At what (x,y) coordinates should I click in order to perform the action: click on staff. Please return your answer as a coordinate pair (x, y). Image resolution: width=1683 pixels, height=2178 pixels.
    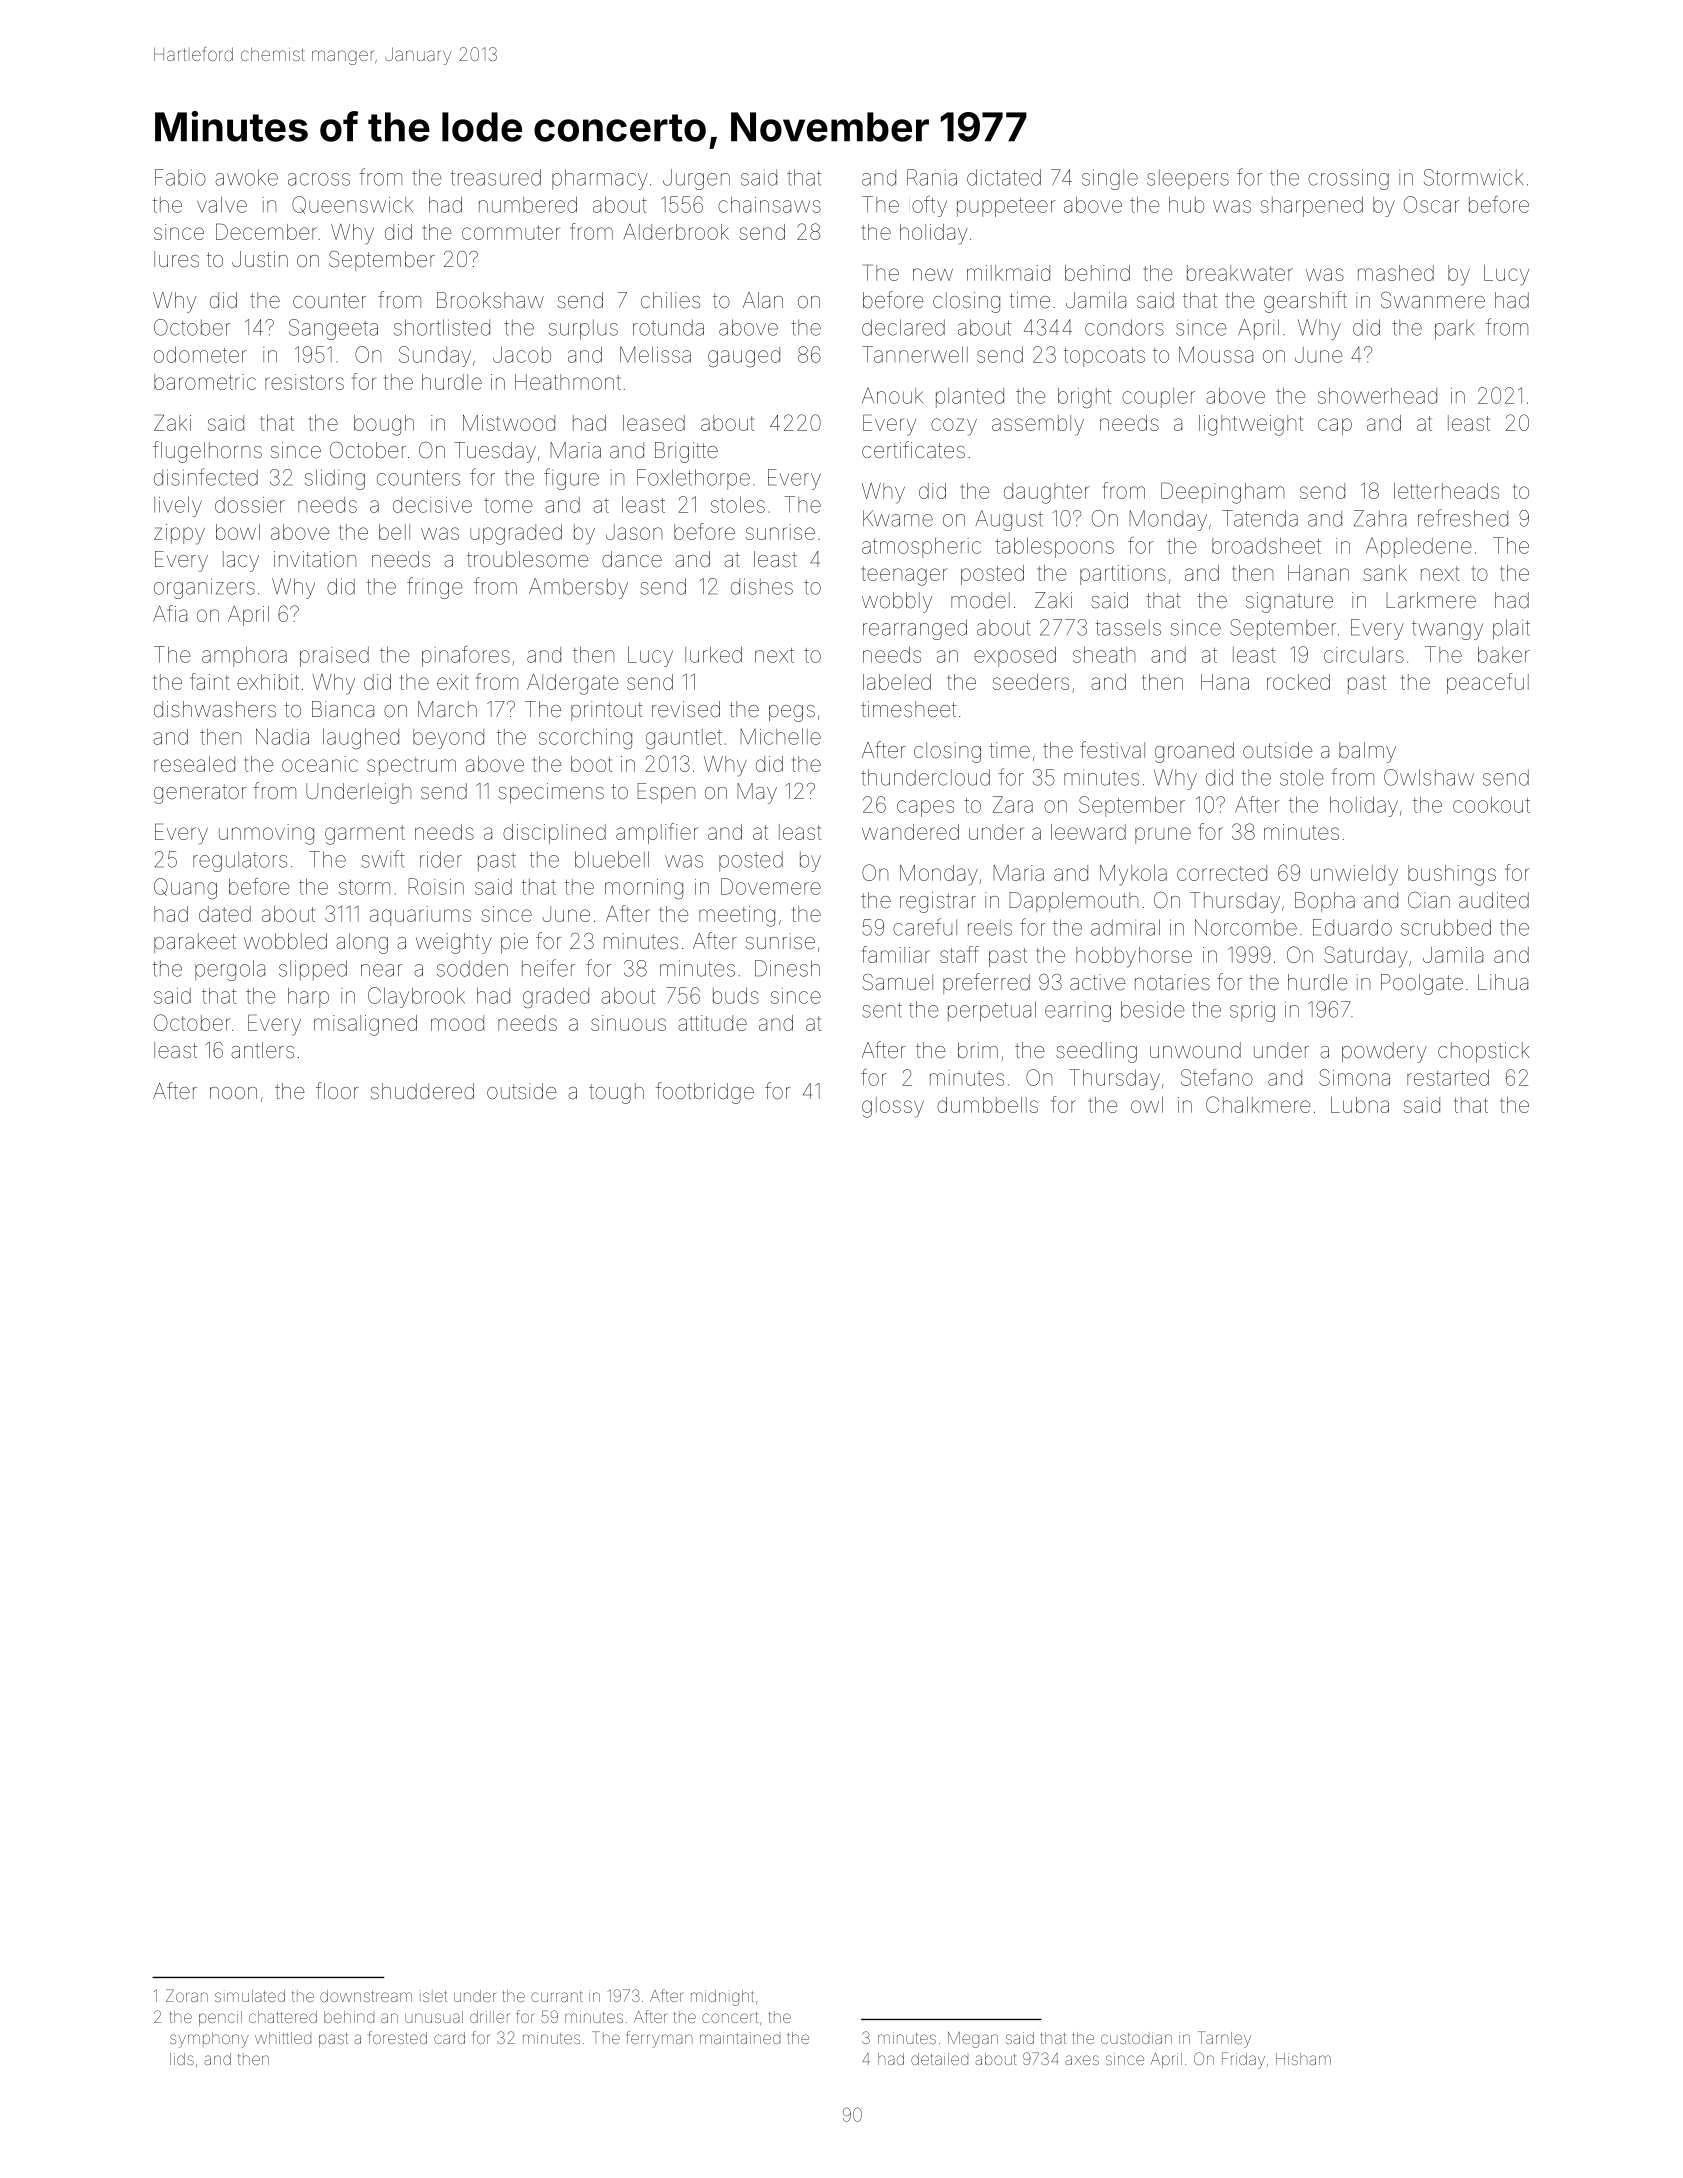
    Looking at the image, I should click on (959, 954).
